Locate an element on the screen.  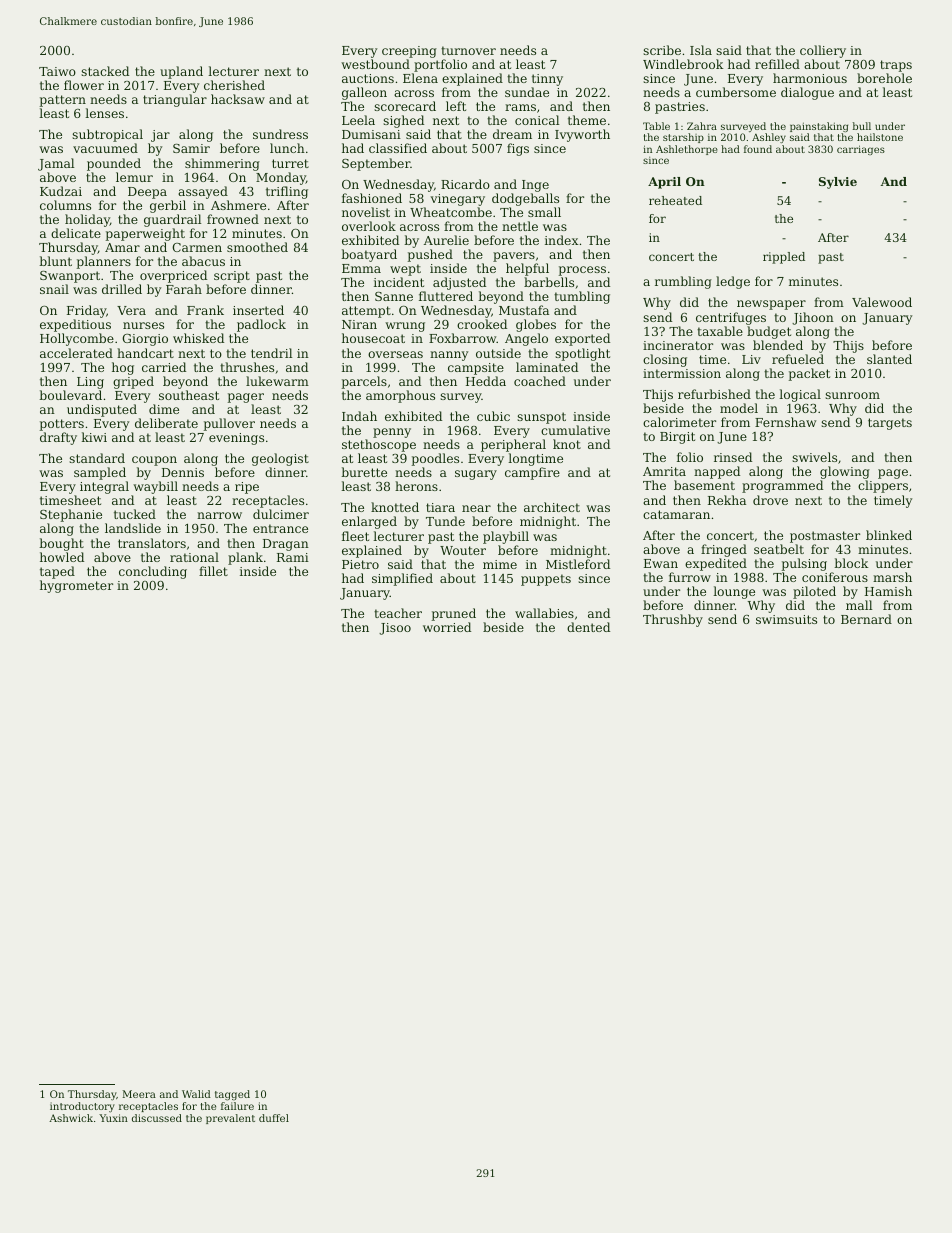
tinny is located at coordinates (547, 80).
